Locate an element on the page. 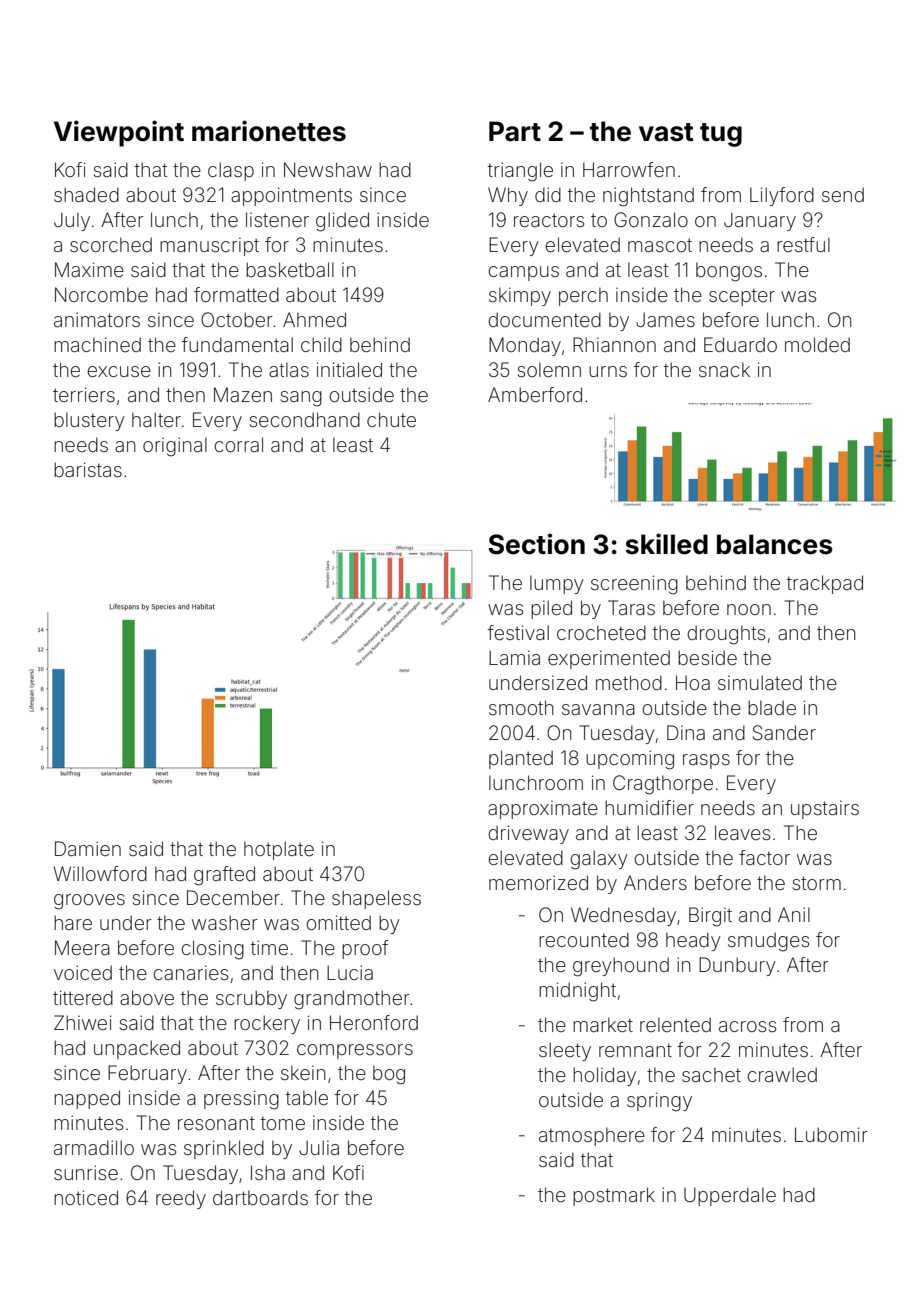 This image has width=924, height=1311. balances is located at coordinates (775, 544).
